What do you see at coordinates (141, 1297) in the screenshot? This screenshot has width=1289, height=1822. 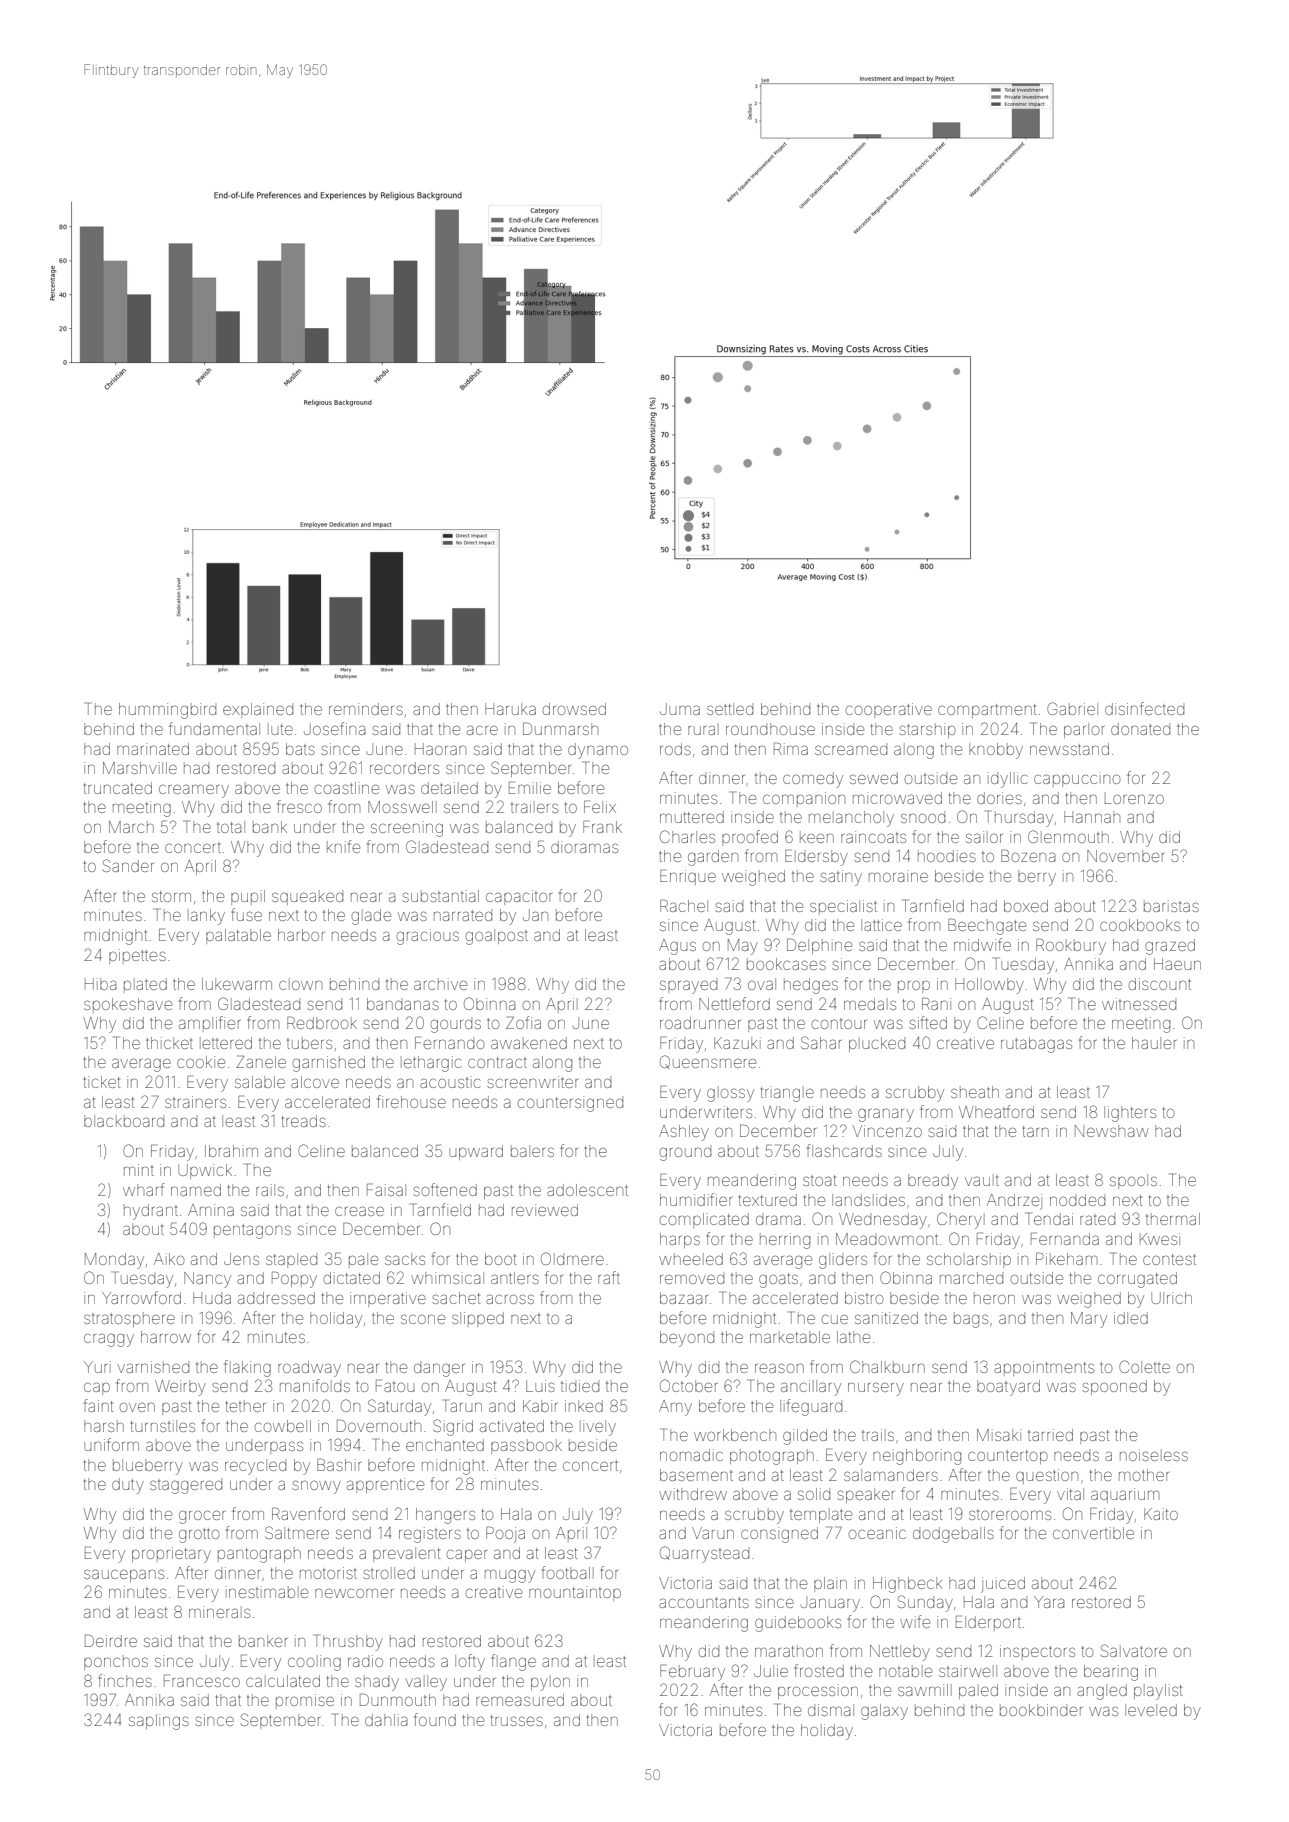 I see `Yarrowford` at bounding box center [141, 1297].
